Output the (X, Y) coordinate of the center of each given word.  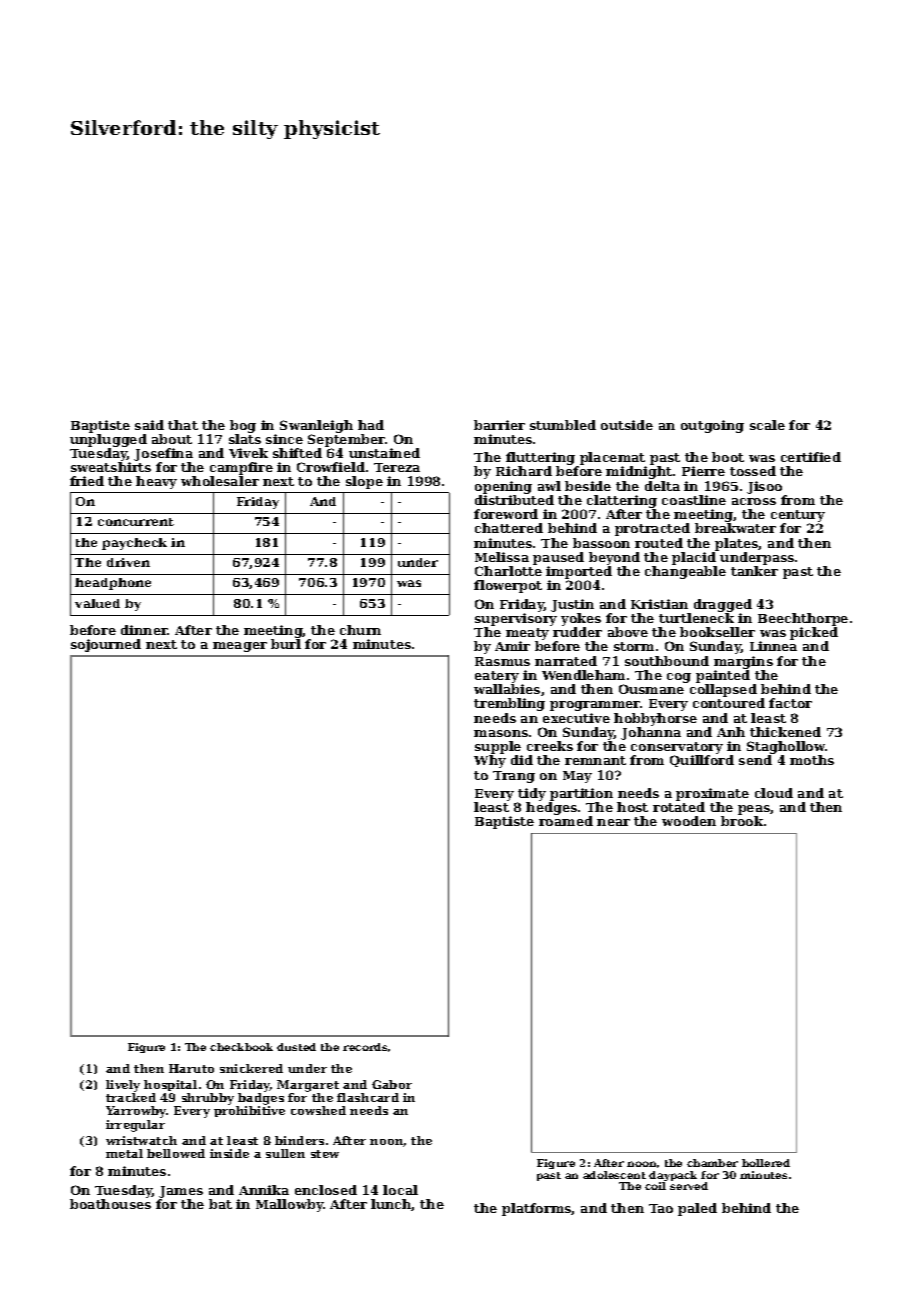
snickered (251, 1068)
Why (490, 761)
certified (811, 457)
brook (742, 821)
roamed (566, 821)
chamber (712, 1163)
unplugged (108, 440)
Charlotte (508, 571)
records (365, 1047)
